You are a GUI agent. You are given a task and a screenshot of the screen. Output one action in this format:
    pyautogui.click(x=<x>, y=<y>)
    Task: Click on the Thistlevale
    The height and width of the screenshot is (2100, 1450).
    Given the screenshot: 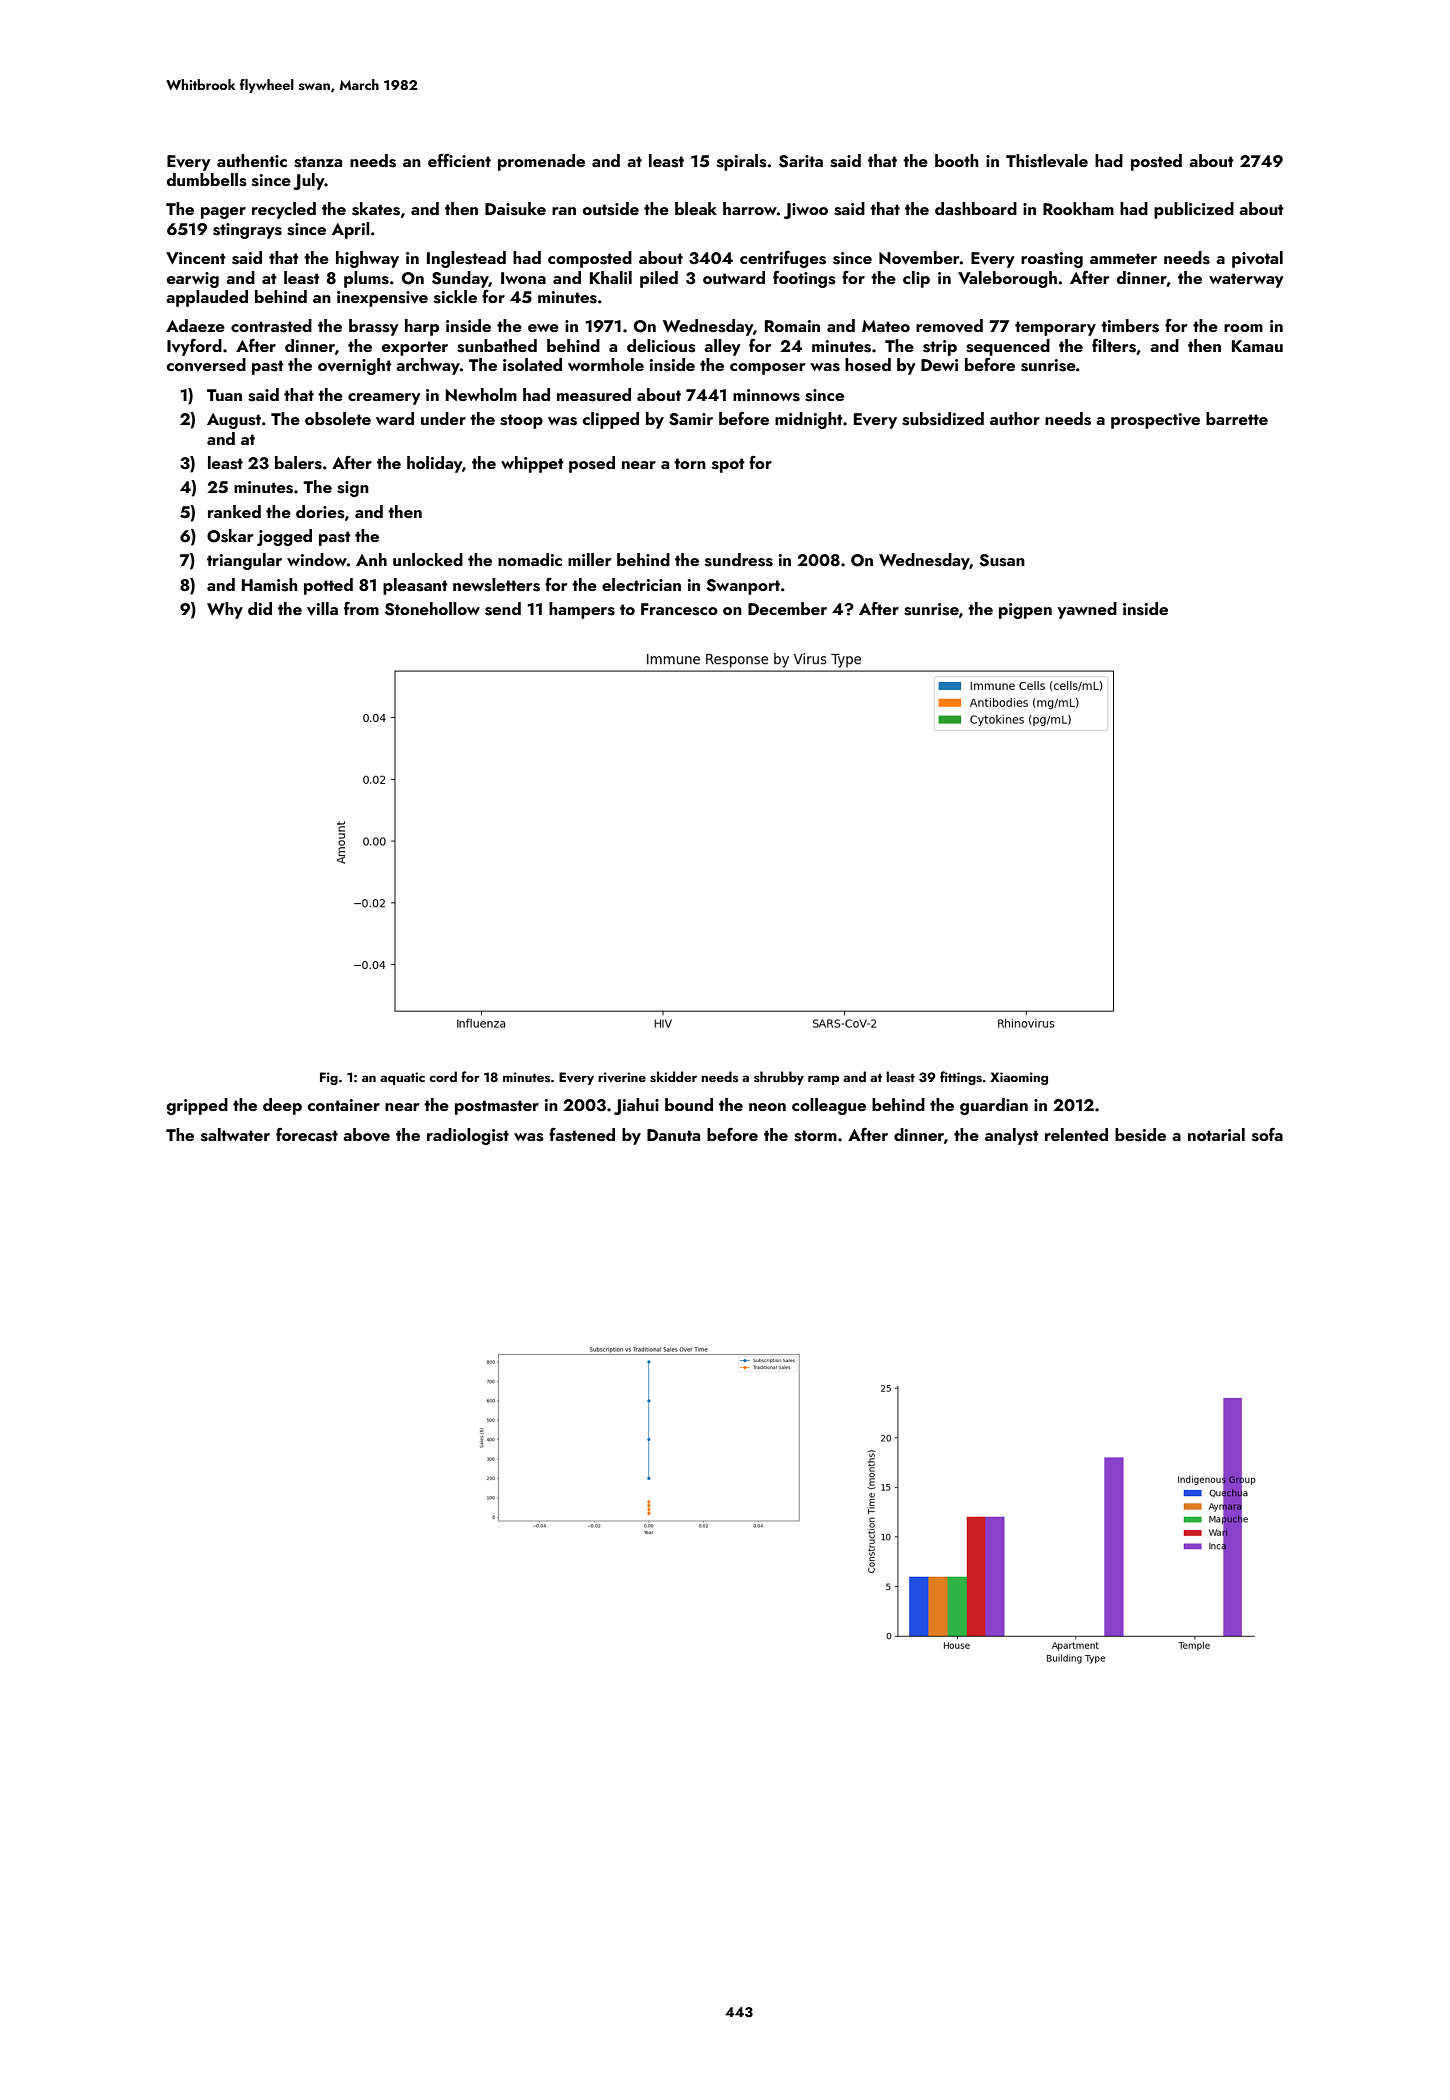 What is the action you would take?
    pyautogui.click(x=1047, y=161)
